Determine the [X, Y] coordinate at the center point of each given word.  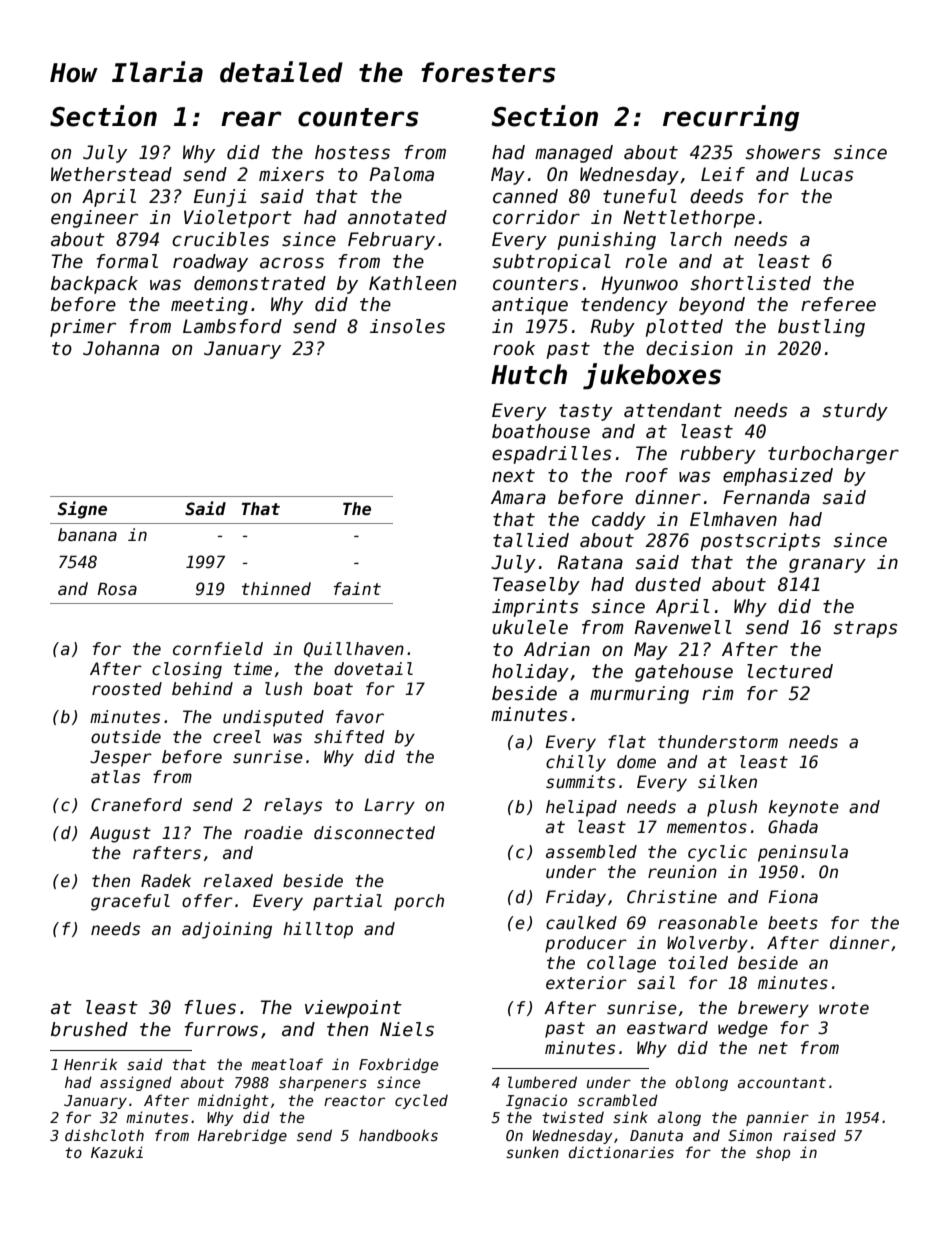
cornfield [218, 649]
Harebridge [242, 1136]
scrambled [618, 1100]
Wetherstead [111, 174]
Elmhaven [733, 519]
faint [357, 588]
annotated [397, 217]
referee [838, 304]
